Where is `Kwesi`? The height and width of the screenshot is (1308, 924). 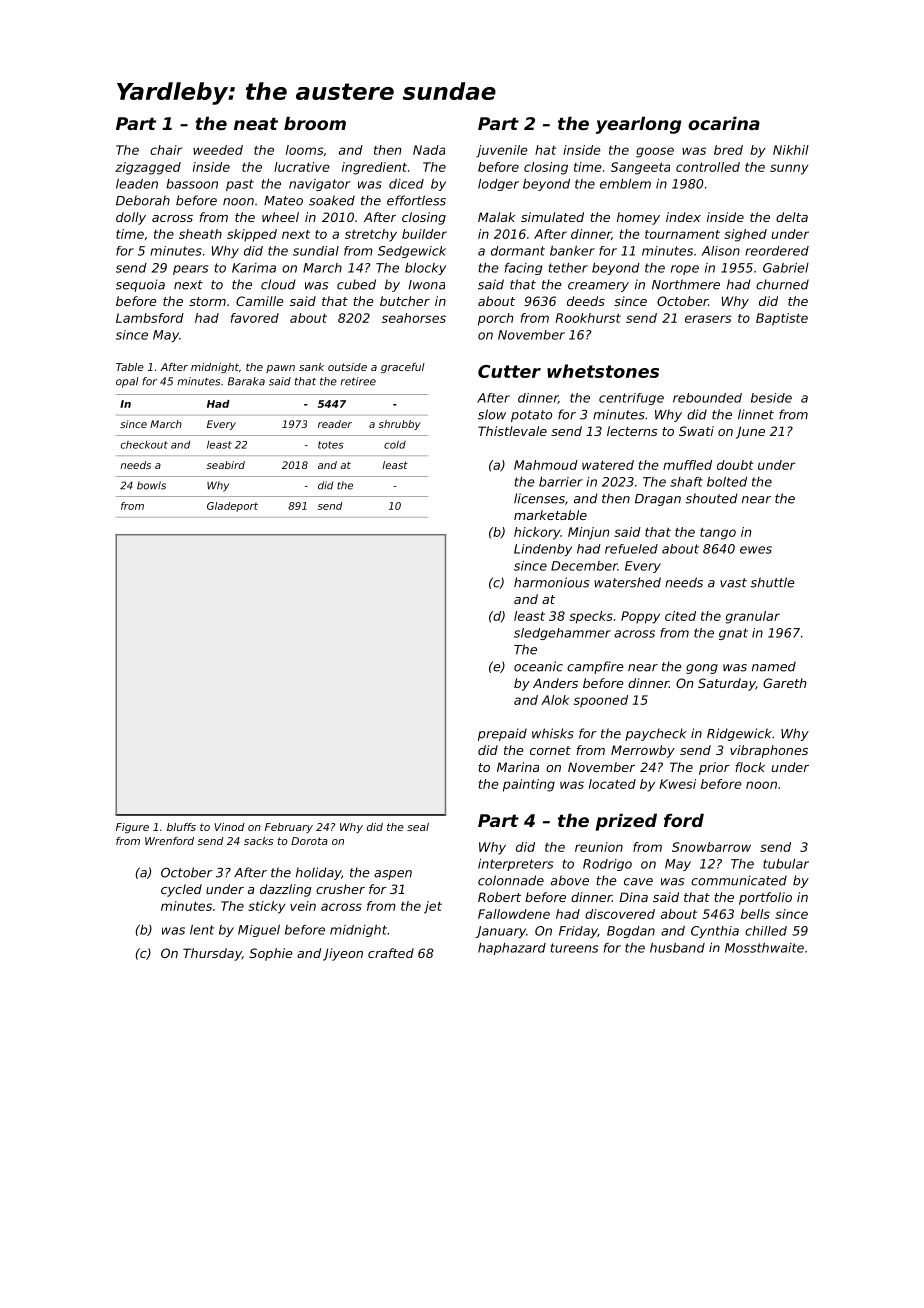 Kwesi is located at coordinates (677, 784).
